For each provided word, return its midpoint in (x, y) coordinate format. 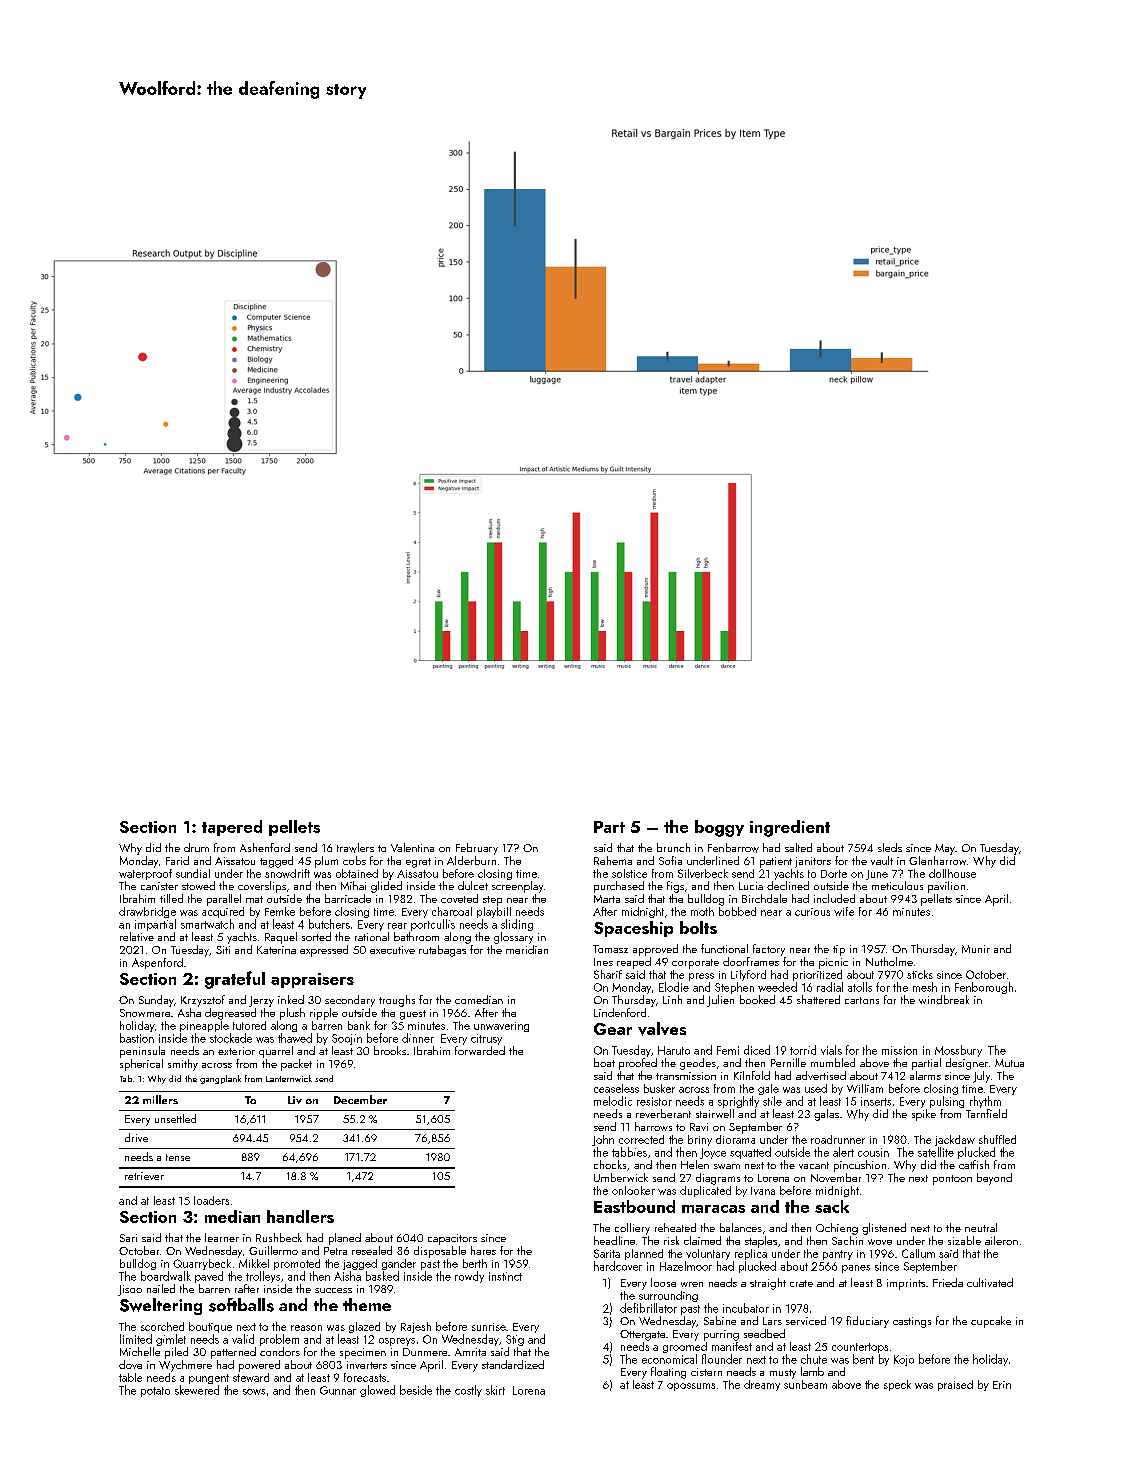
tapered (232, 828)
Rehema (613, 860)
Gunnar (338, 1390)
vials (831, 1050)
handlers (300, 1216)
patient (776, 862)
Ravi (699, 1127)
